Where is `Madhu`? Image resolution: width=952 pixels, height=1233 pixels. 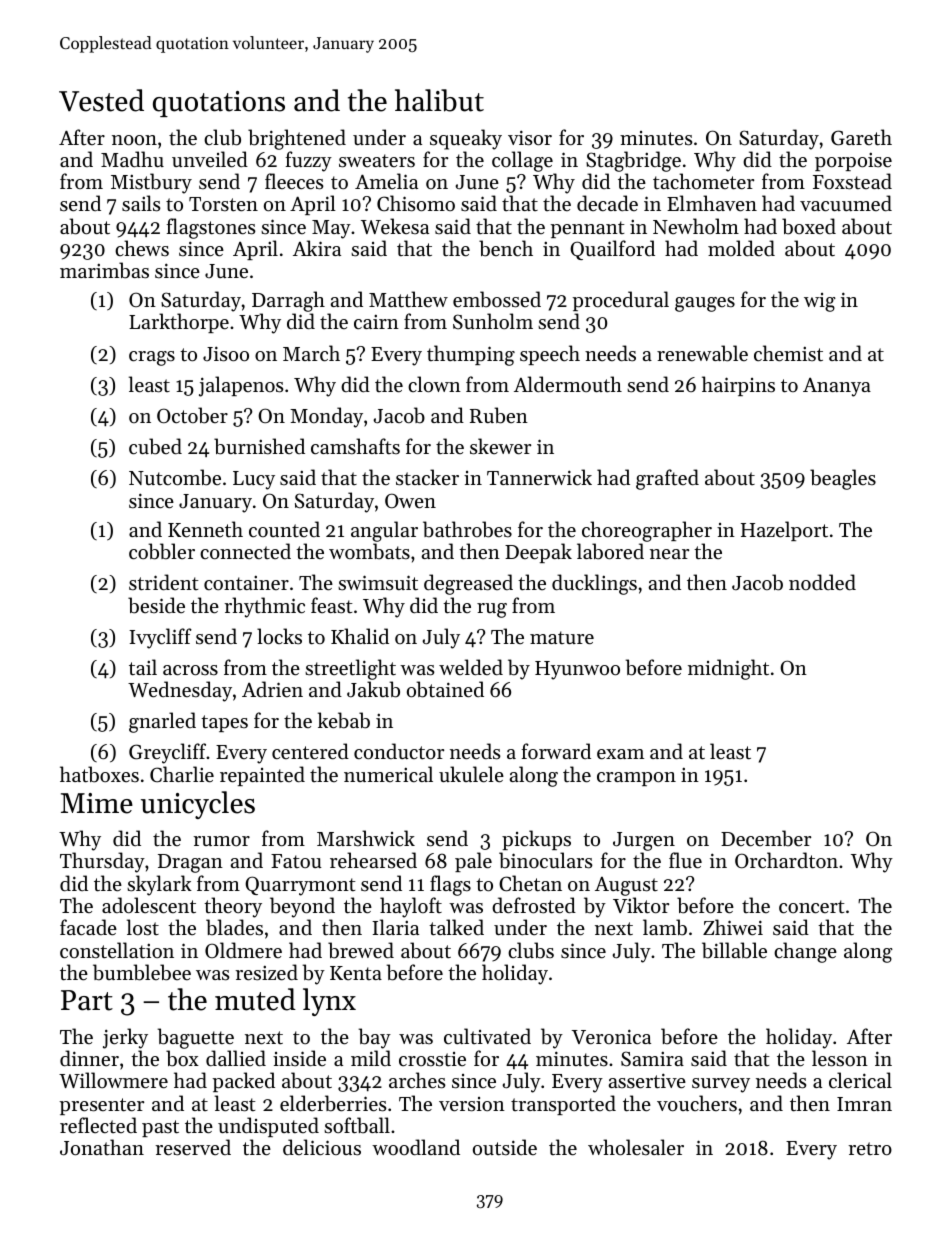 Madhu is located at coordinates (132, 159).
